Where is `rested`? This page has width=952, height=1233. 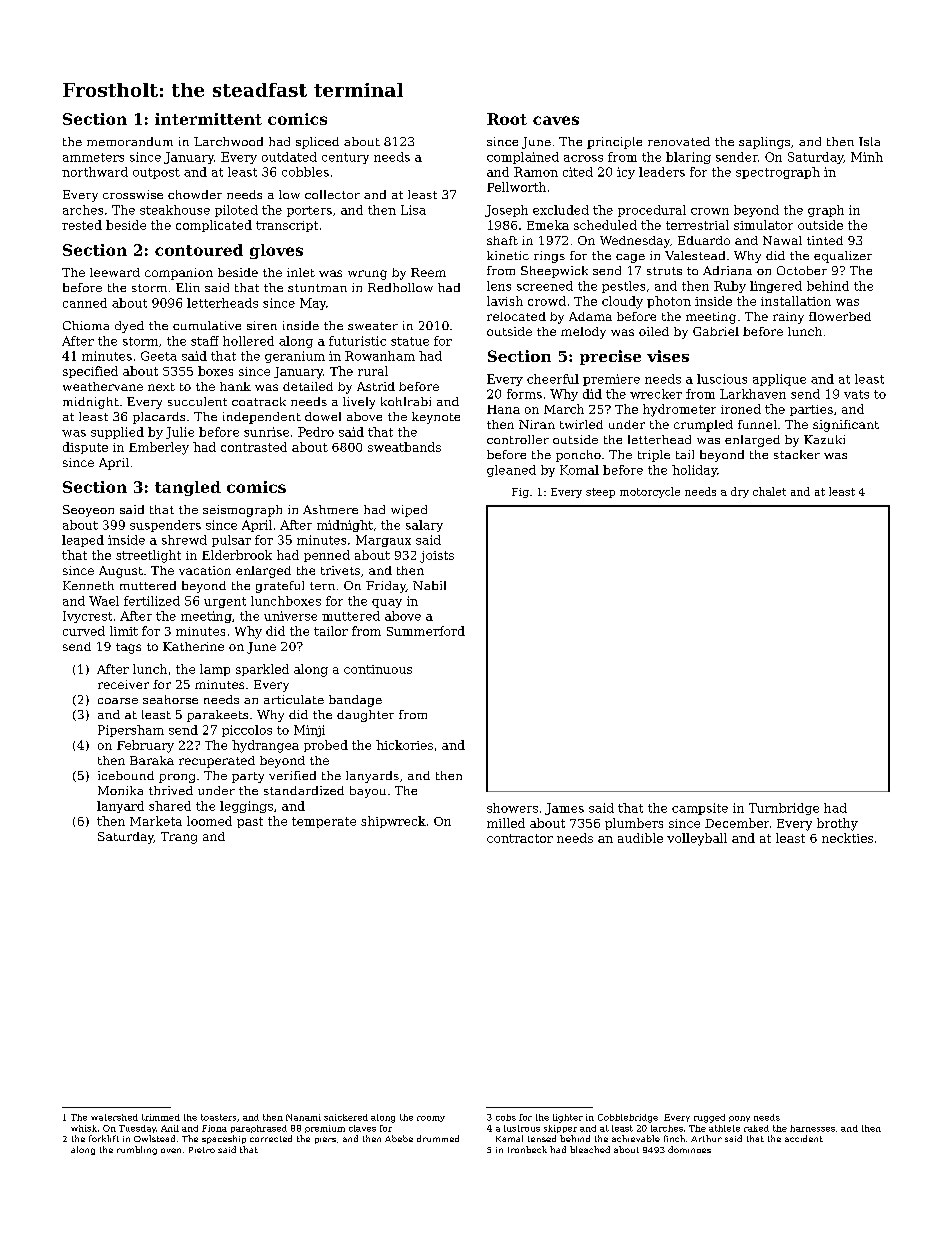 rested is located at coordinates (82, 225).
